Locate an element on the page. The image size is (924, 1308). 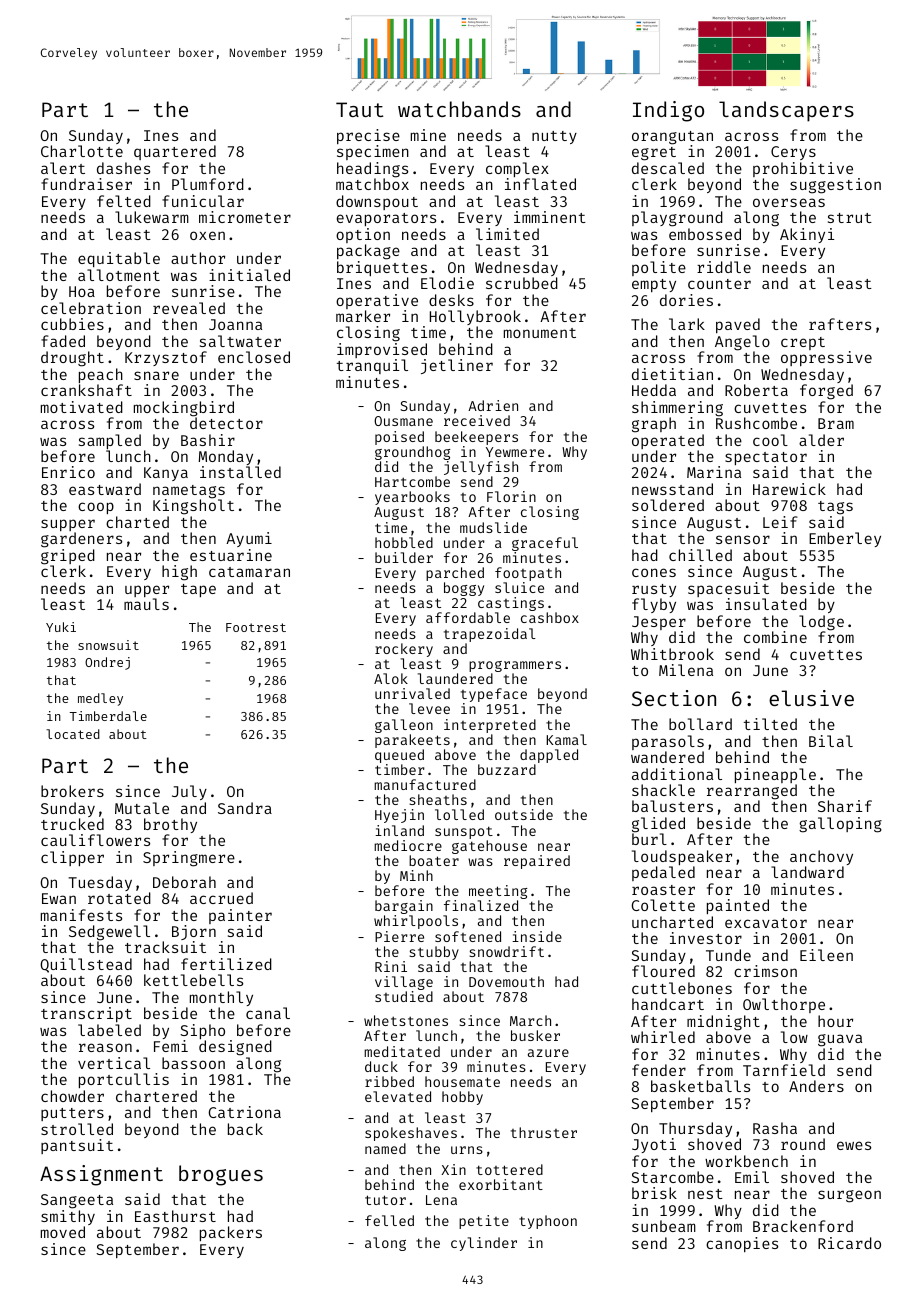
inflated is located at coordinates (540, 184).
